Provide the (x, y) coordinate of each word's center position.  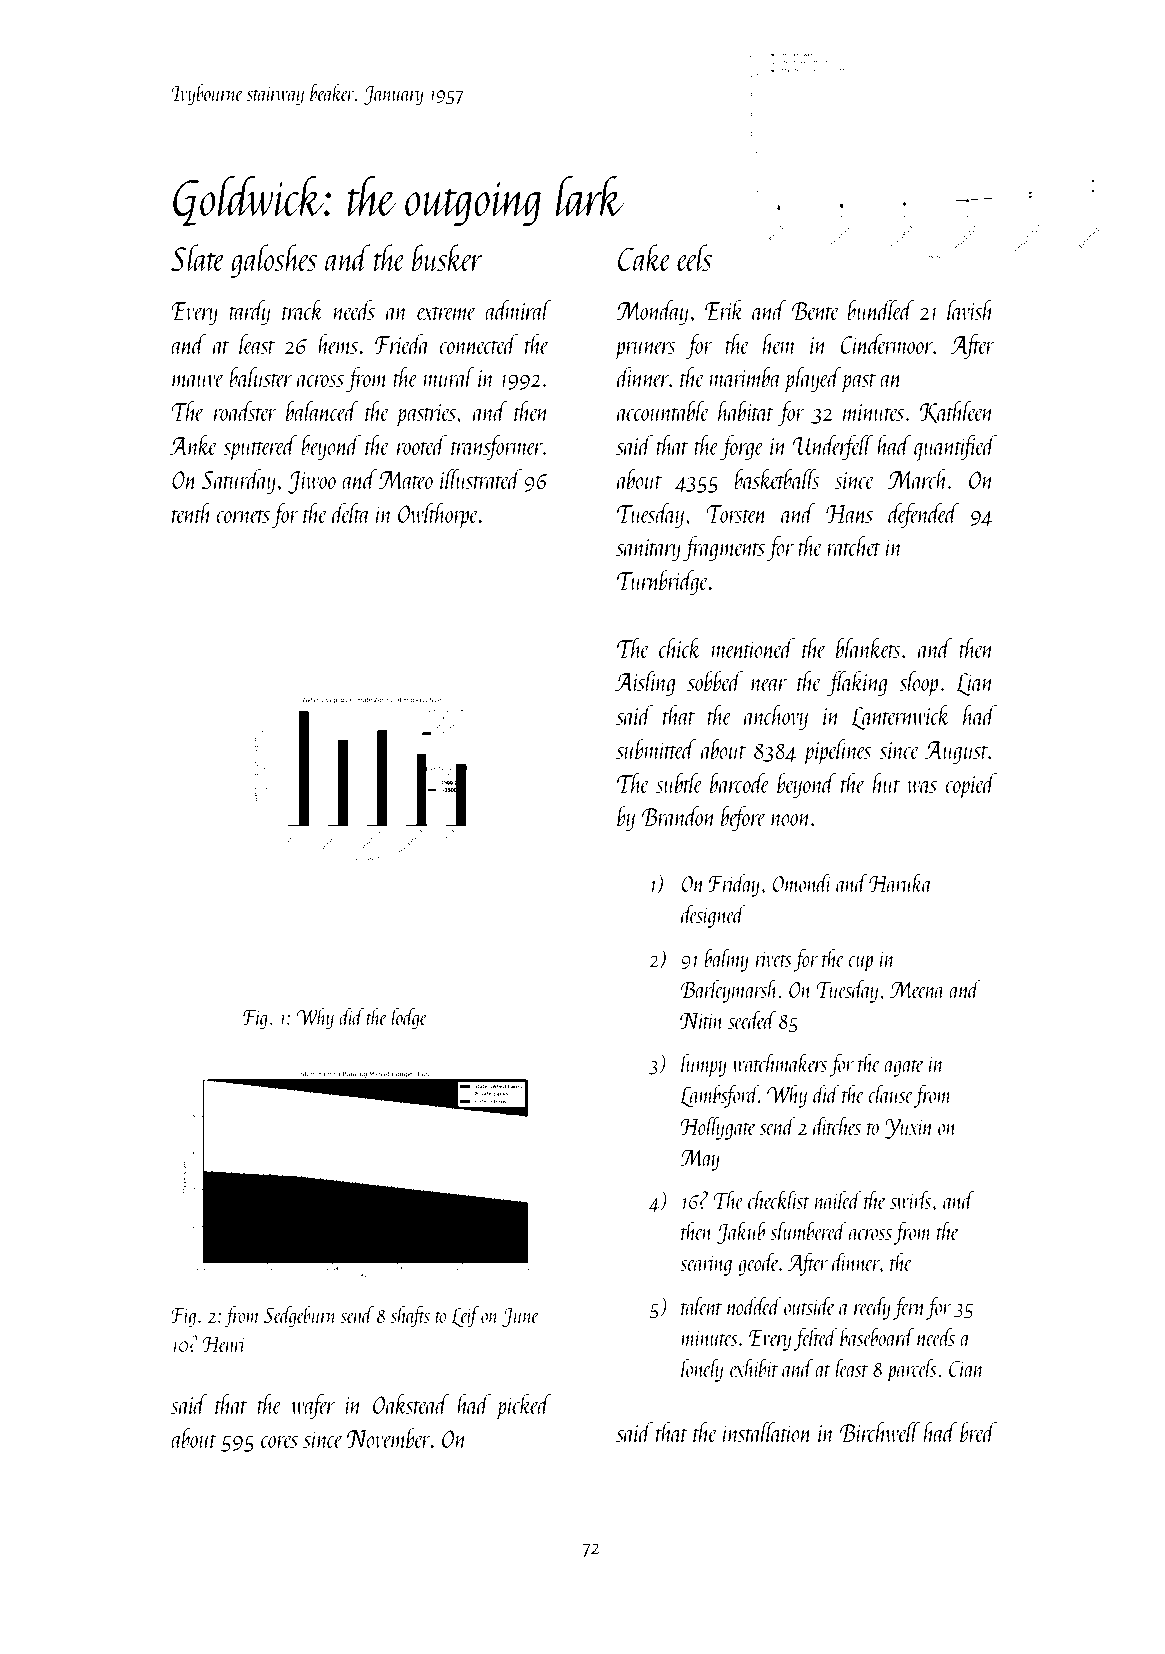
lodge (409, 1018)
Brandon (679, 816)
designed (713, 916)
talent (701, 1305)
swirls (910, 1199)
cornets (243, 516)
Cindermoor (887, 344)
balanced (322, 411)
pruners (645, 351)
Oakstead (411, 1404)
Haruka (901, 882)
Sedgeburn (300, 1316)
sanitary (648, 550)
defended (923, 515)
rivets (774, 959)
